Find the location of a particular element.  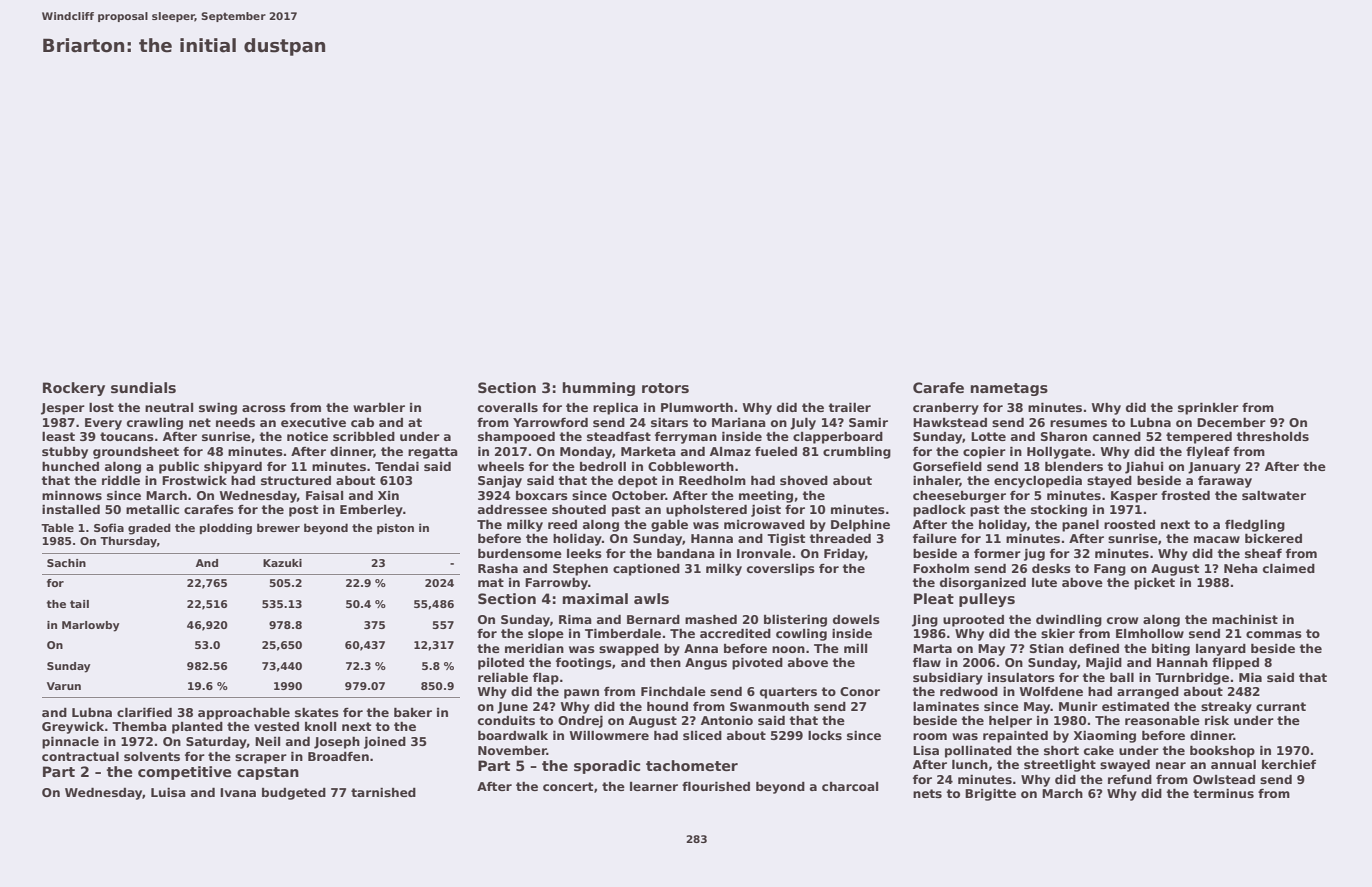

Stephen is located at coordinates (580, 569).
